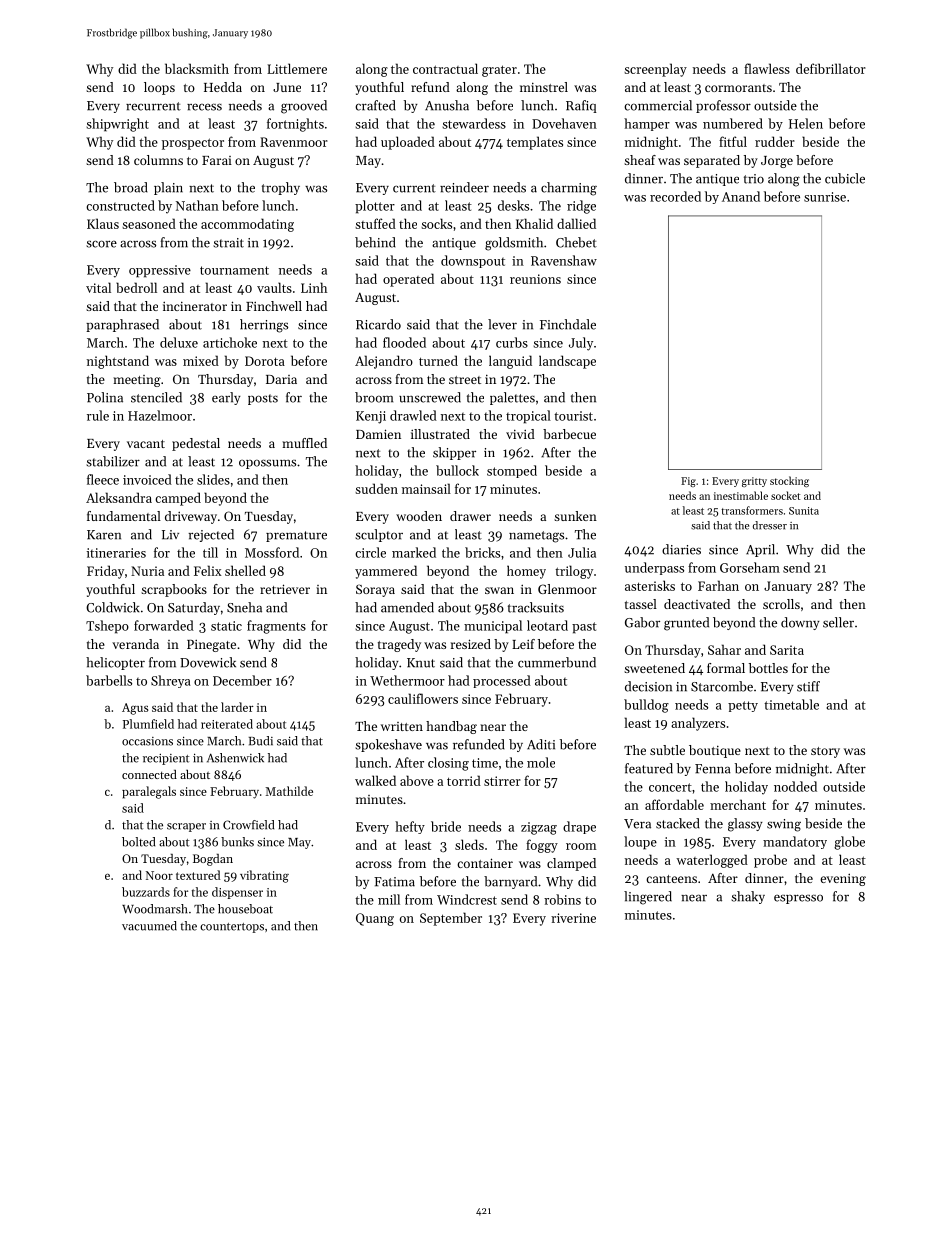  What do you see at coordinates (297, 68) in the page?
I see `Littlemere` at bounding box center [297, 68].
